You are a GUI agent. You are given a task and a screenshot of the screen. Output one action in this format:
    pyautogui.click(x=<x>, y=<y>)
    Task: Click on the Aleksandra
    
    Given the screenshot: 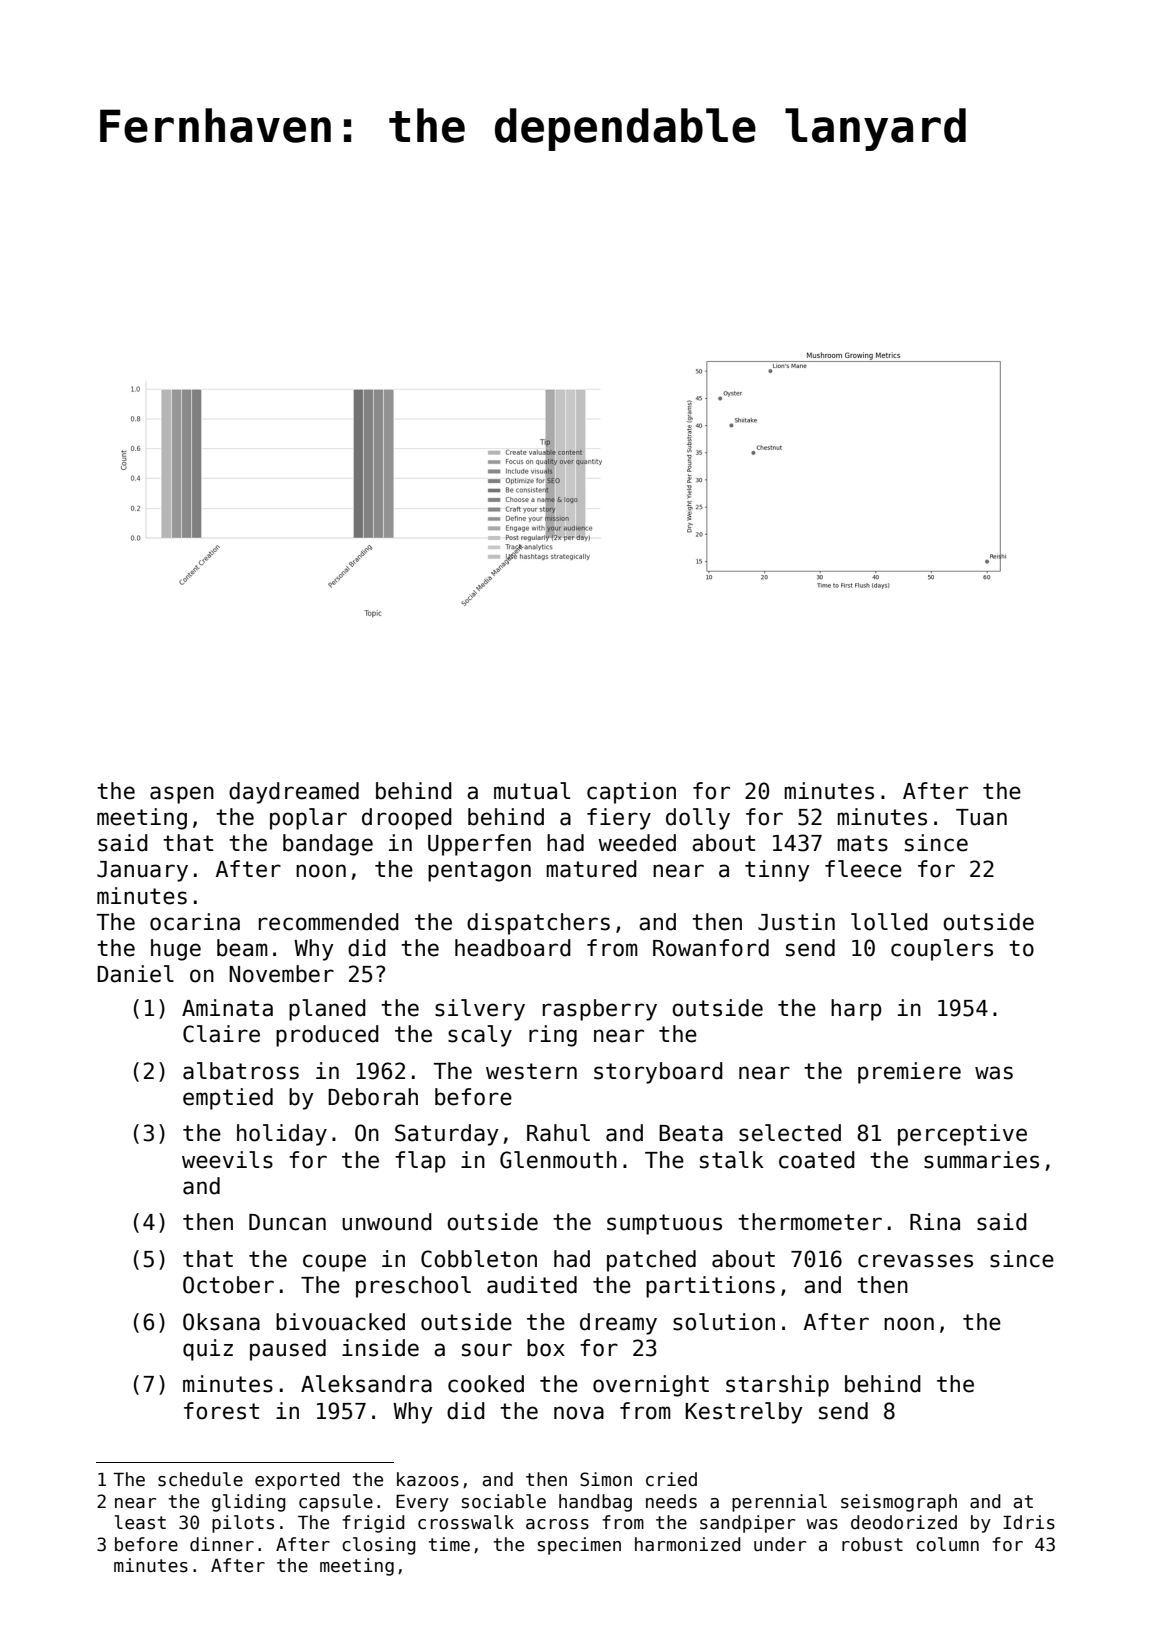 What is the action you would take?
    pyautogui.click(x=366, y=1384)
